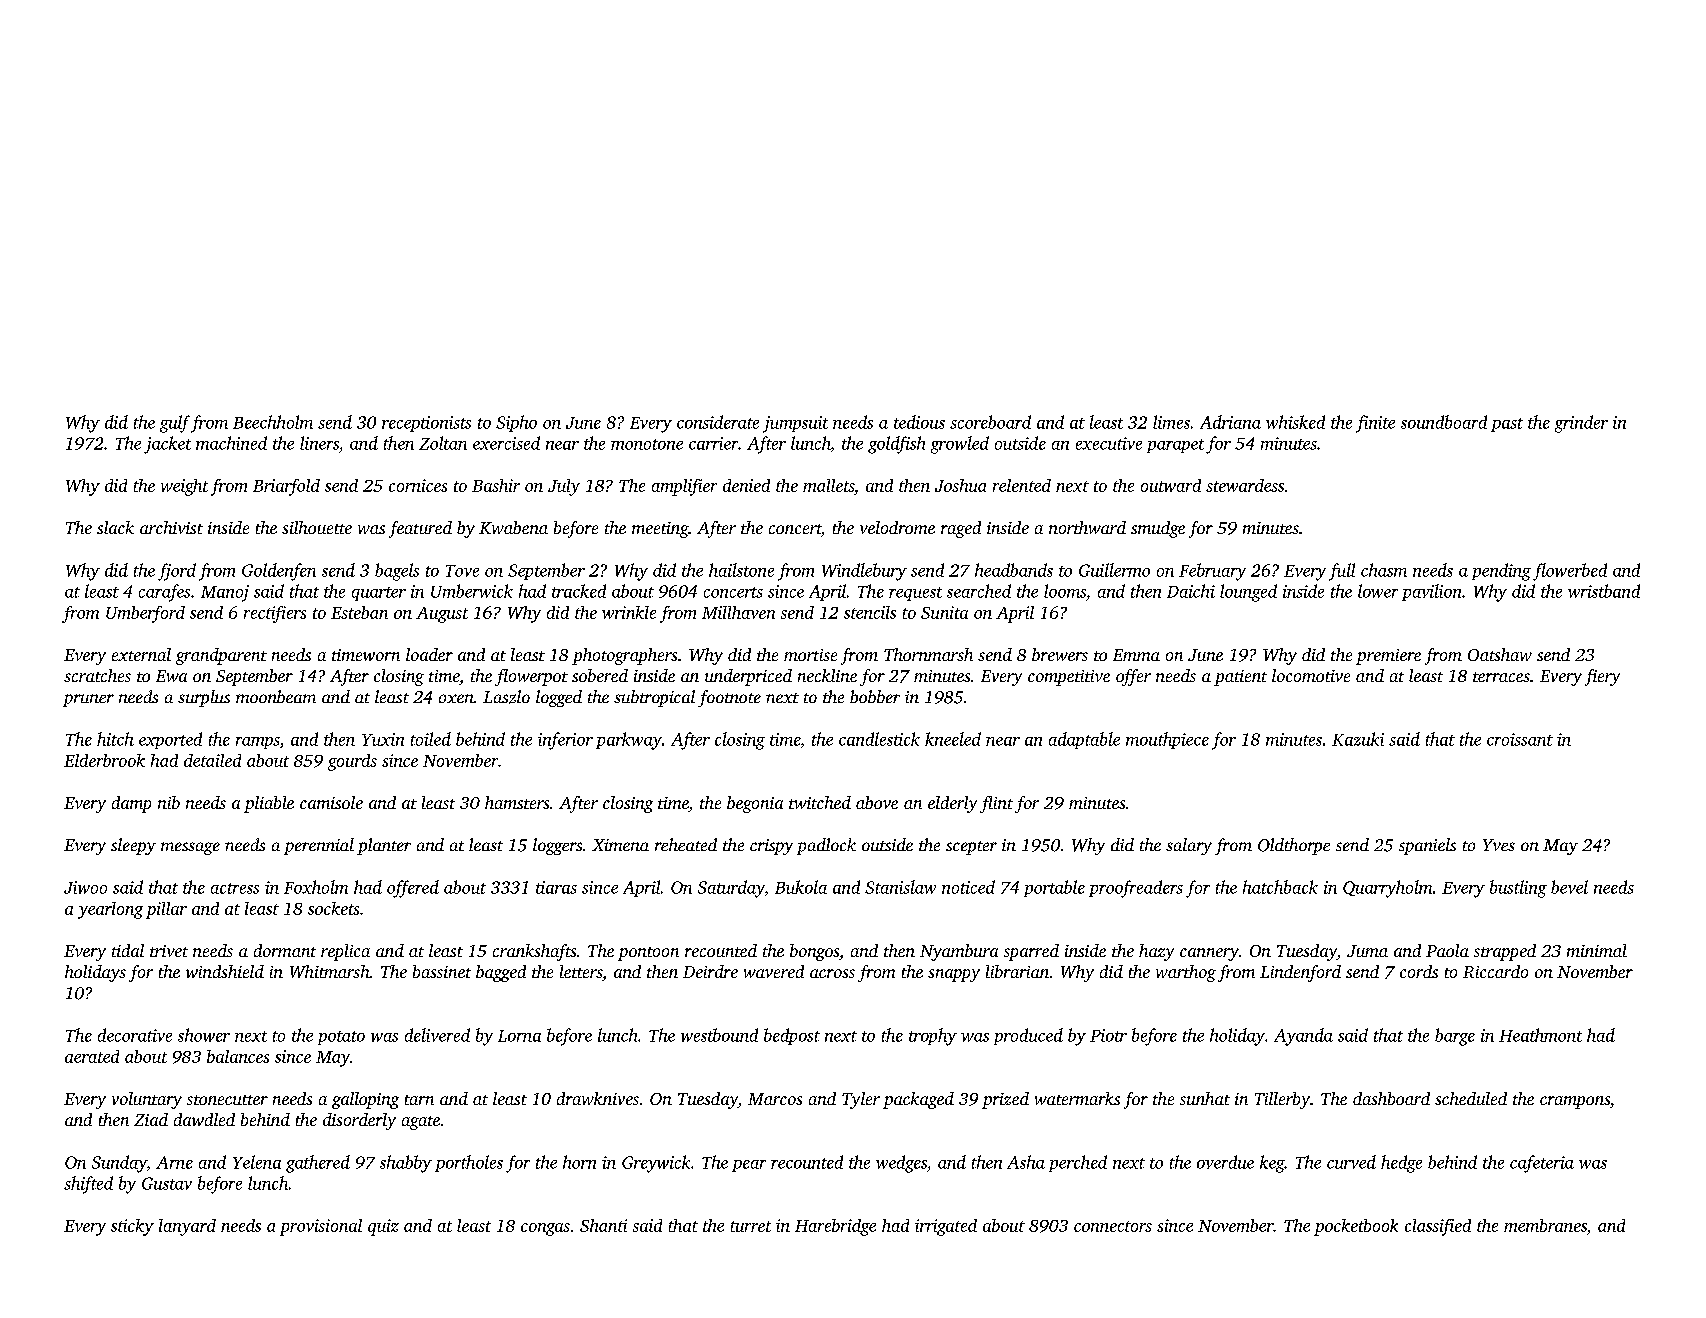 The width and height of the screenshot is (1706, 1318). Describe the element at coordinates (316, 887) in the screenshot. I see `Foxholm` at that location.
